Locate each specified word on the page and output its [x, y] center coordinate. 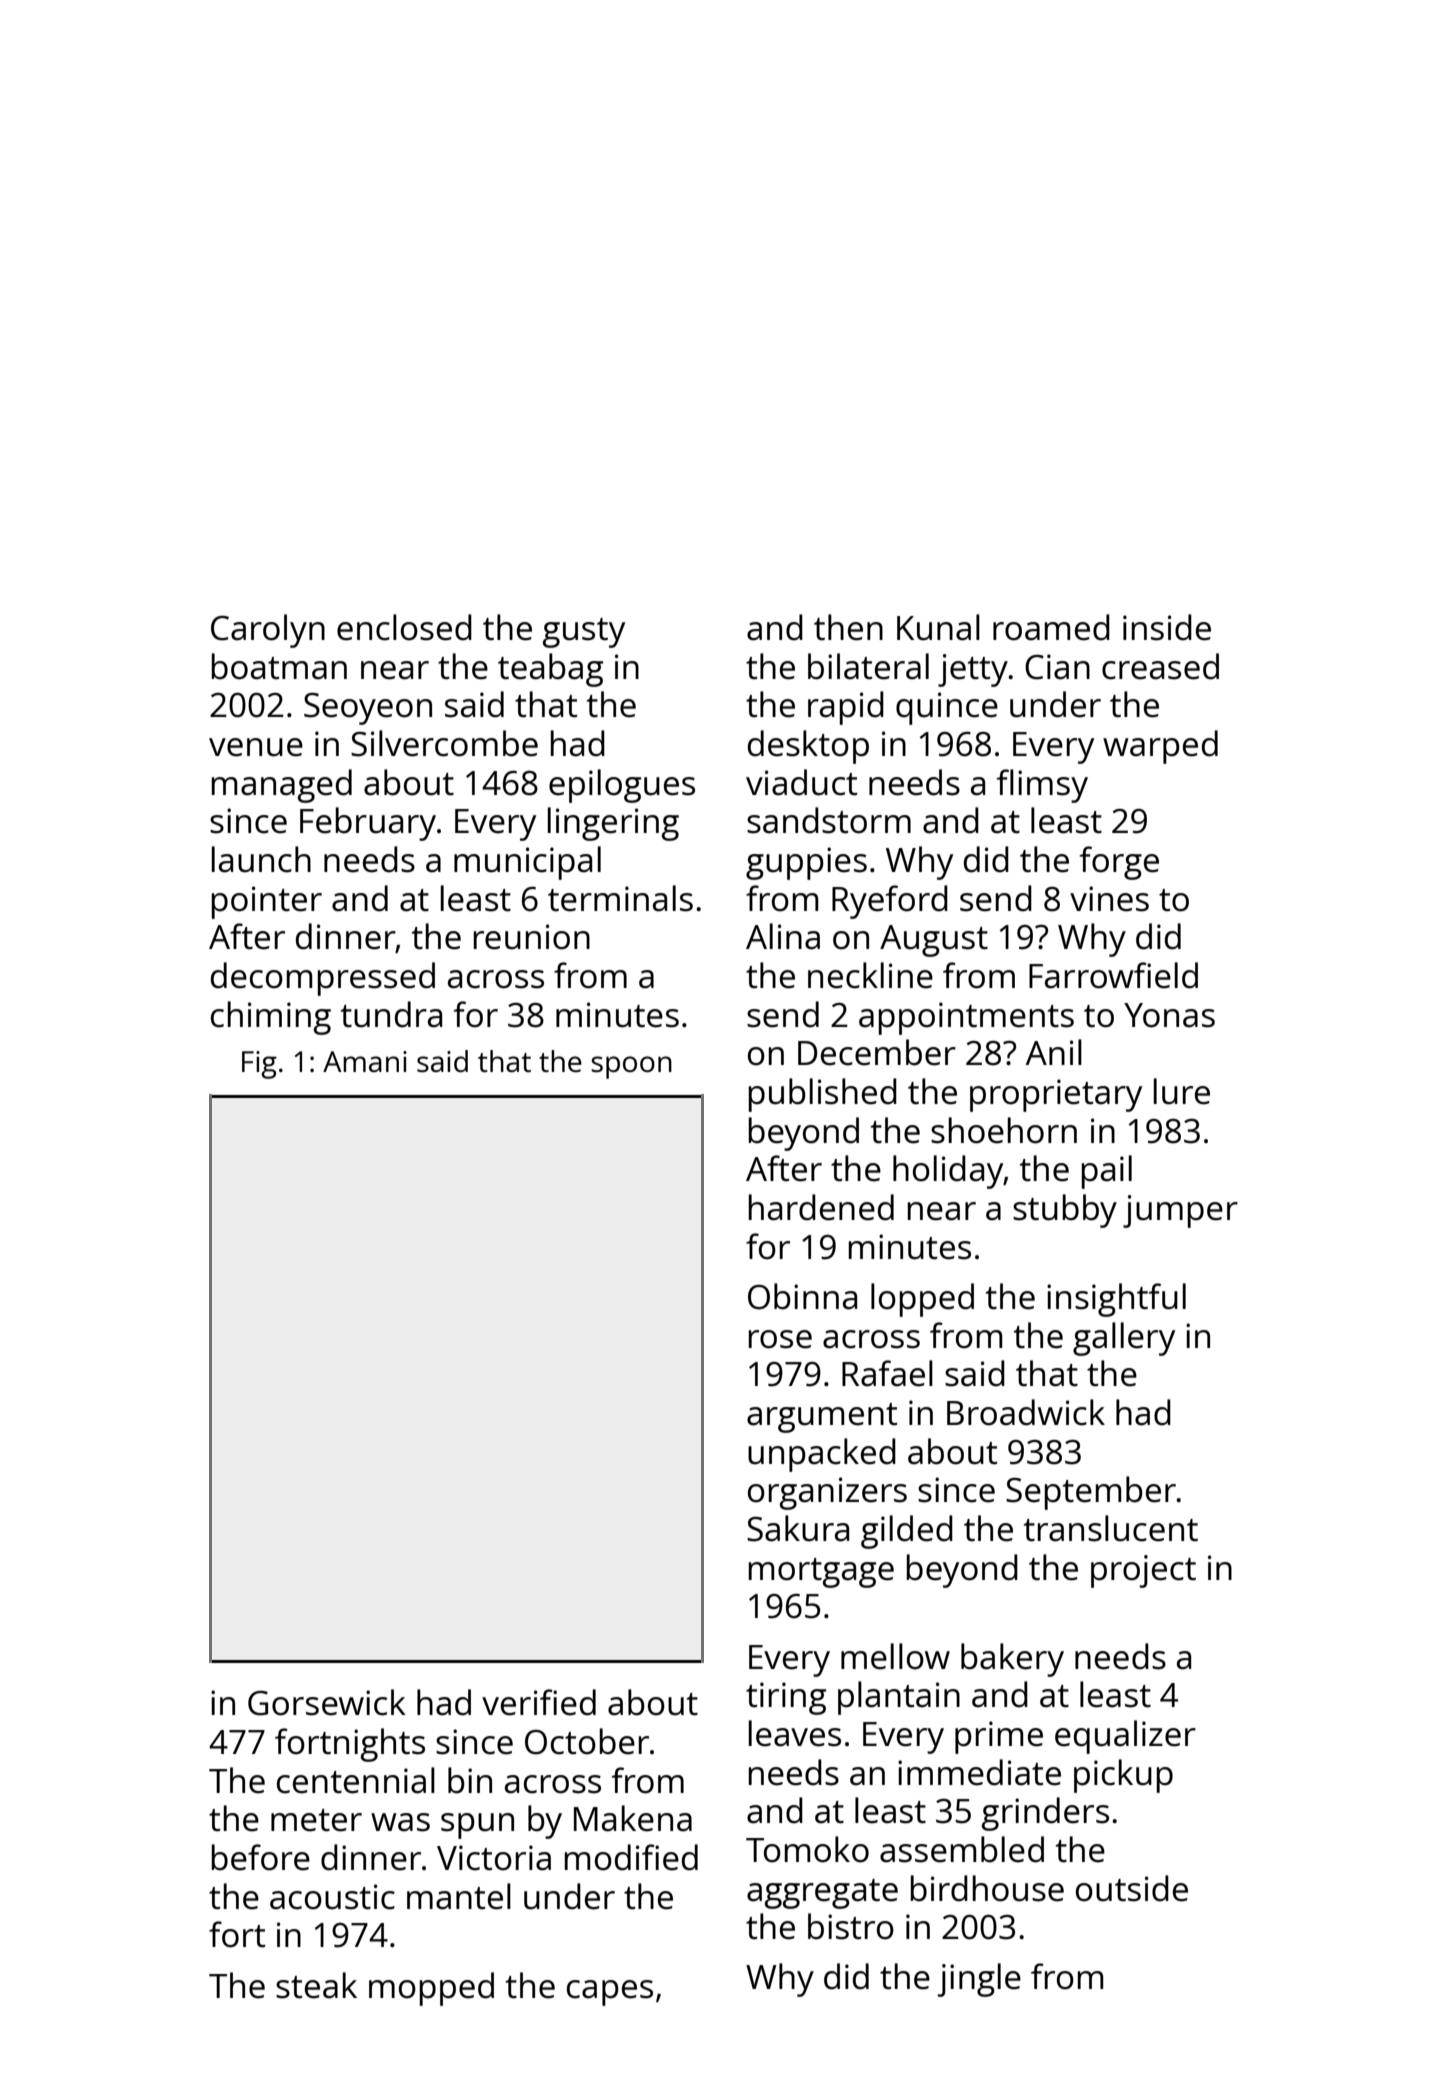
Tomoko [807, 1849]
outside [1132, 1888]
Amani [365, 1061]
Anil [1054, 1052]
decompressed [323, 979]
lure [1182, 1091]
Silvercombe [444, 743]
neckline [870, 975]
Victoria [494, 1858]
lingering [613, 824]
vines [1109, 899]
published [823, 1095]
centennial [356, 1780]
